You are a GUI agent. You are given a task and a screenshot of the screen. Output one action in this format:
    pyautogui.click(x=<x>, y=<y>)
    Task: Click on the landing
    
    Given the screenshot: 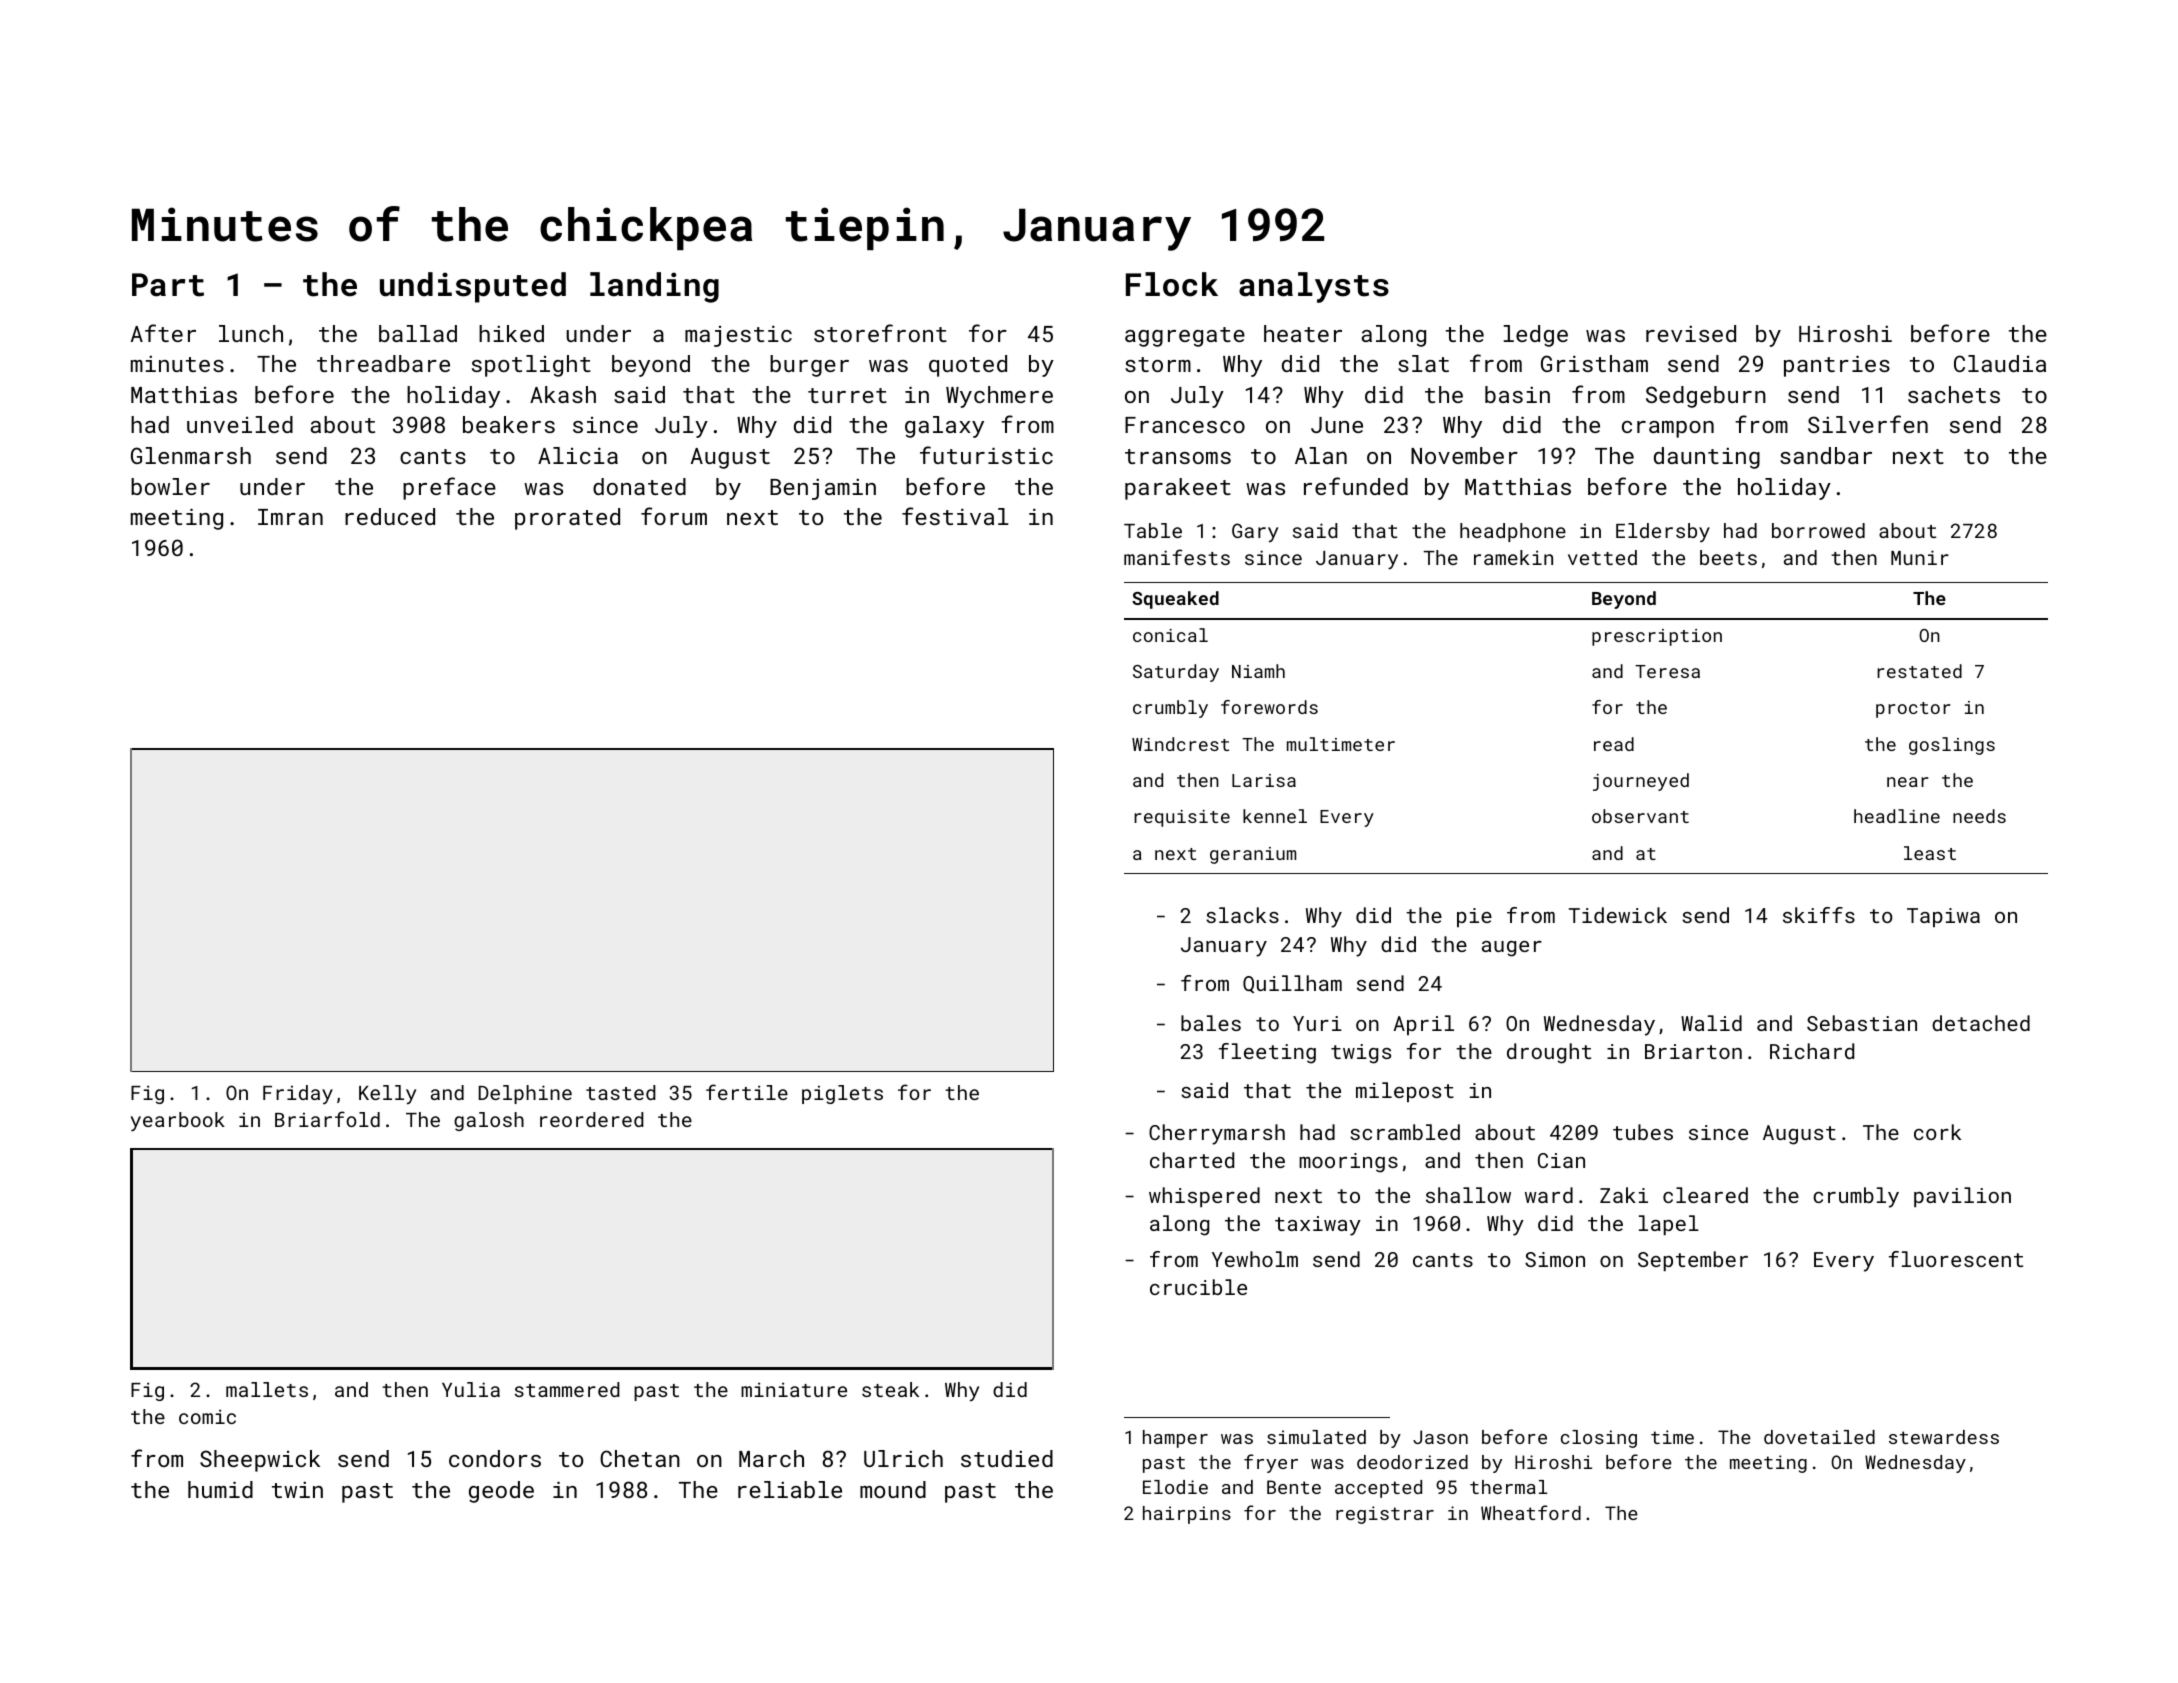 What is the action you would take?
    pyautogui.click(x=654, y=287)
